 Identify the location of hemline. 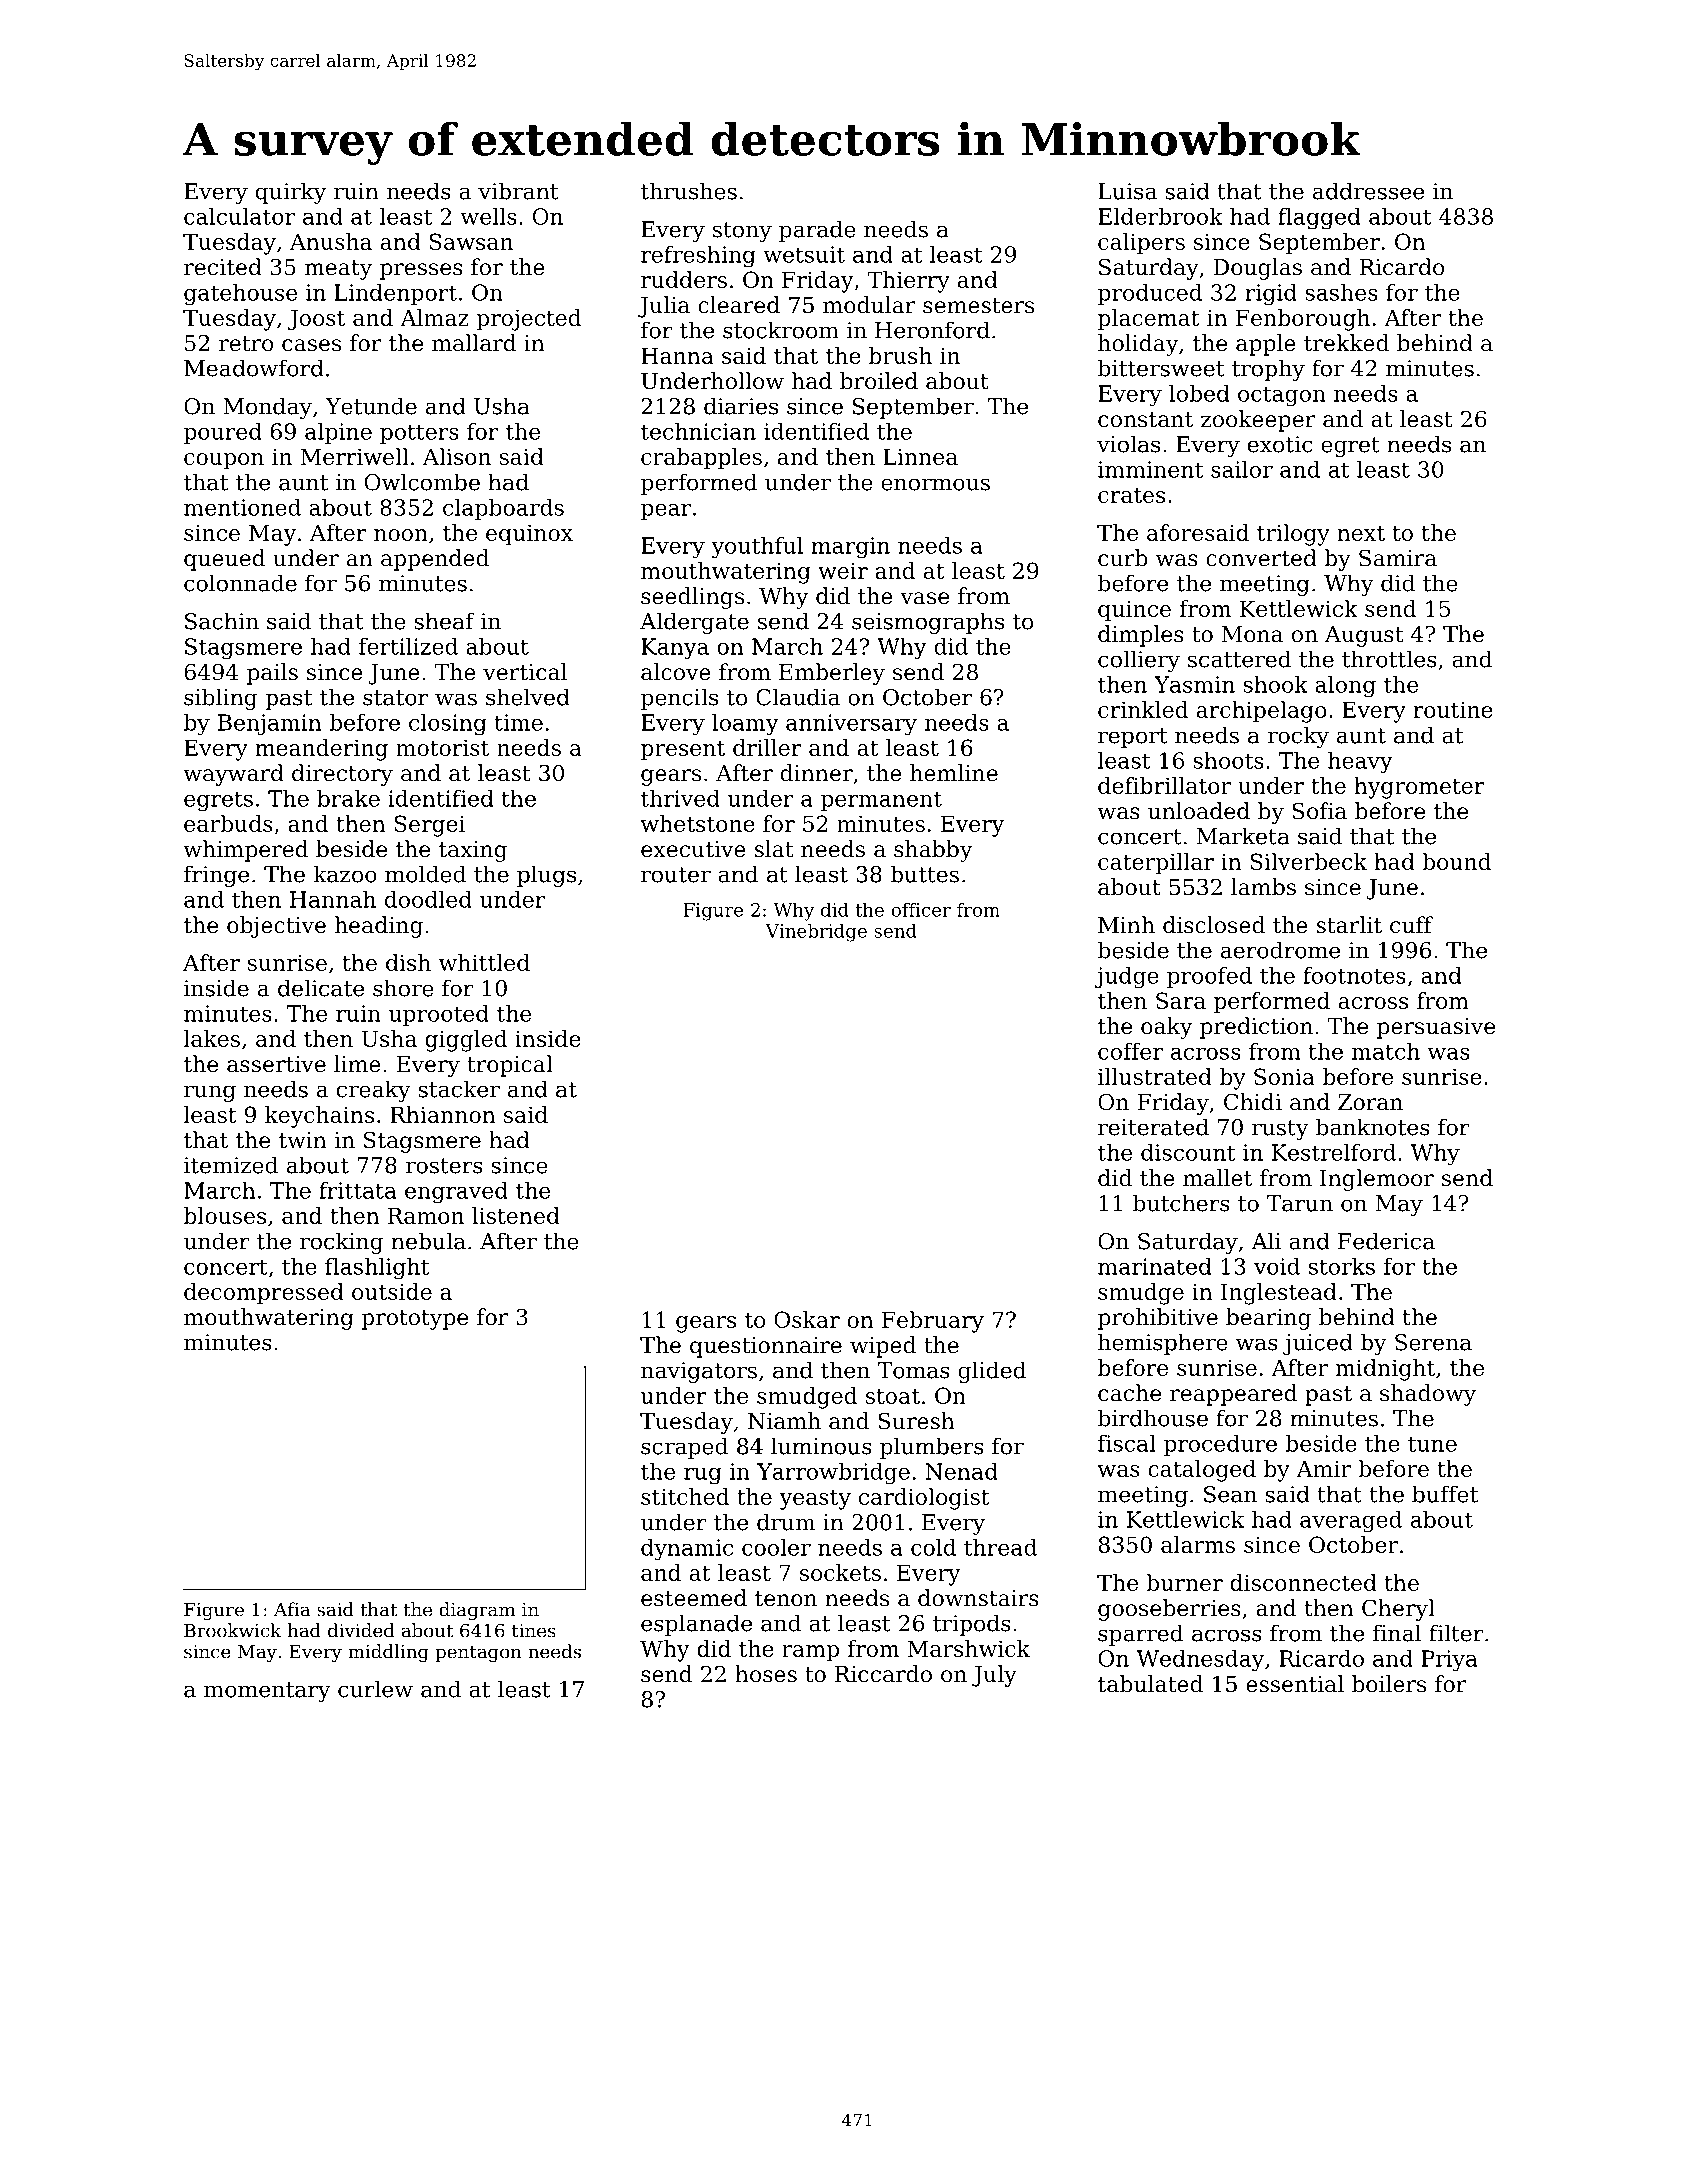
(954, 773).
